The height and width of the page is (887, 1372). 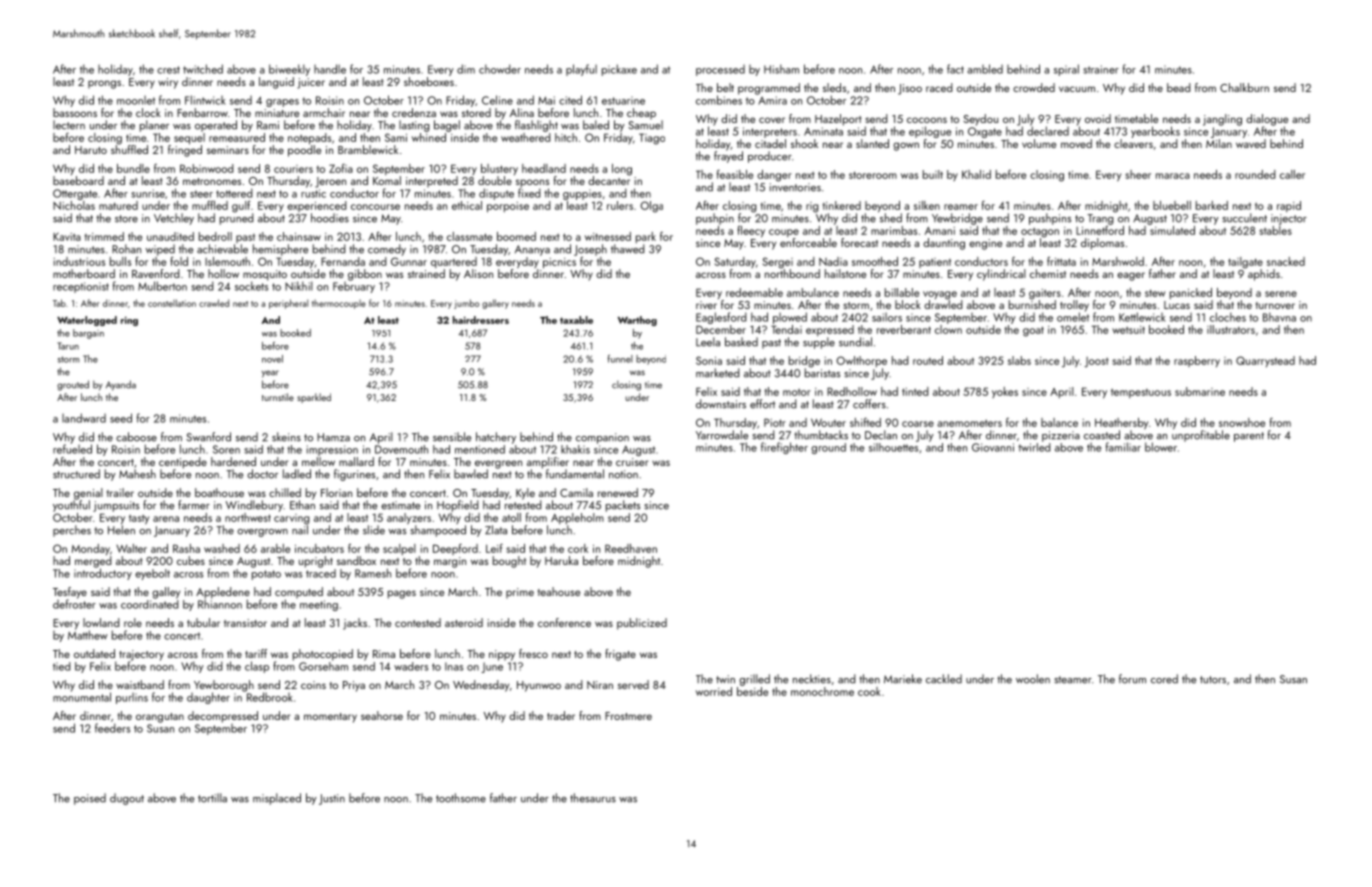 I want to click on purlins, so click(x=132, y=698).
